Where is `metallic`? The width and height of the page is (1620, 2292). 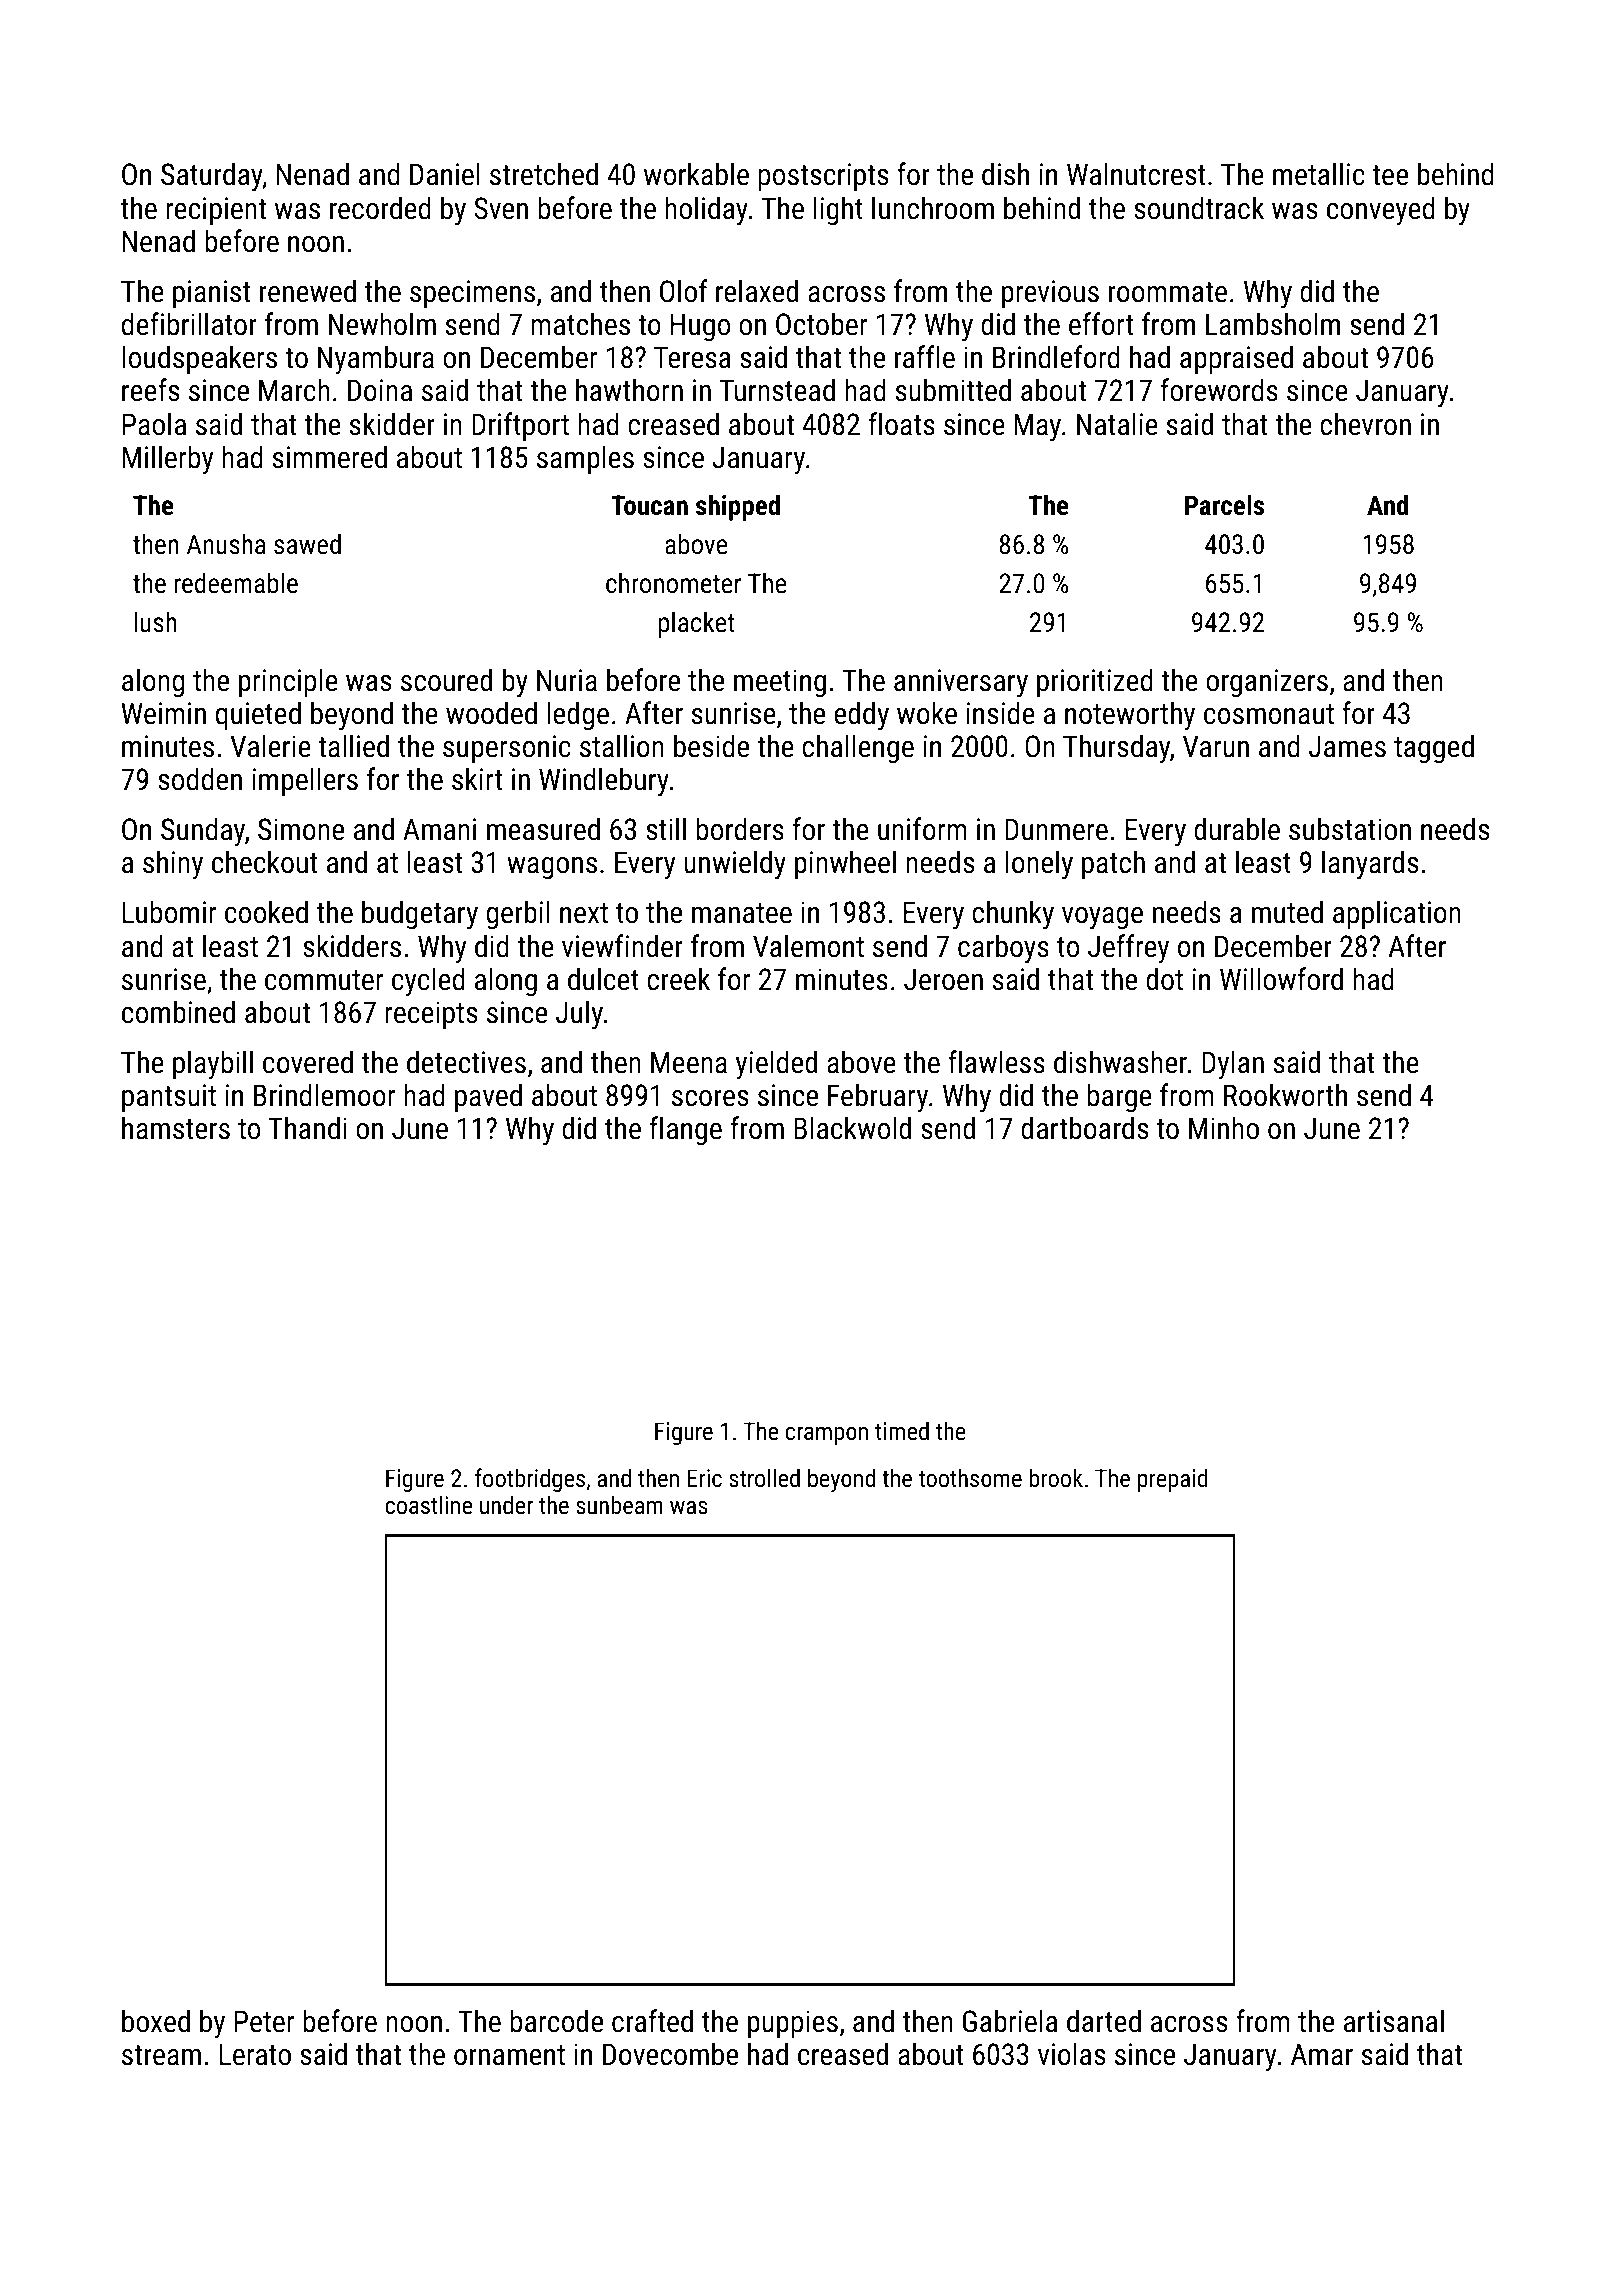
metallic is located at coordinates (1319, 174).
